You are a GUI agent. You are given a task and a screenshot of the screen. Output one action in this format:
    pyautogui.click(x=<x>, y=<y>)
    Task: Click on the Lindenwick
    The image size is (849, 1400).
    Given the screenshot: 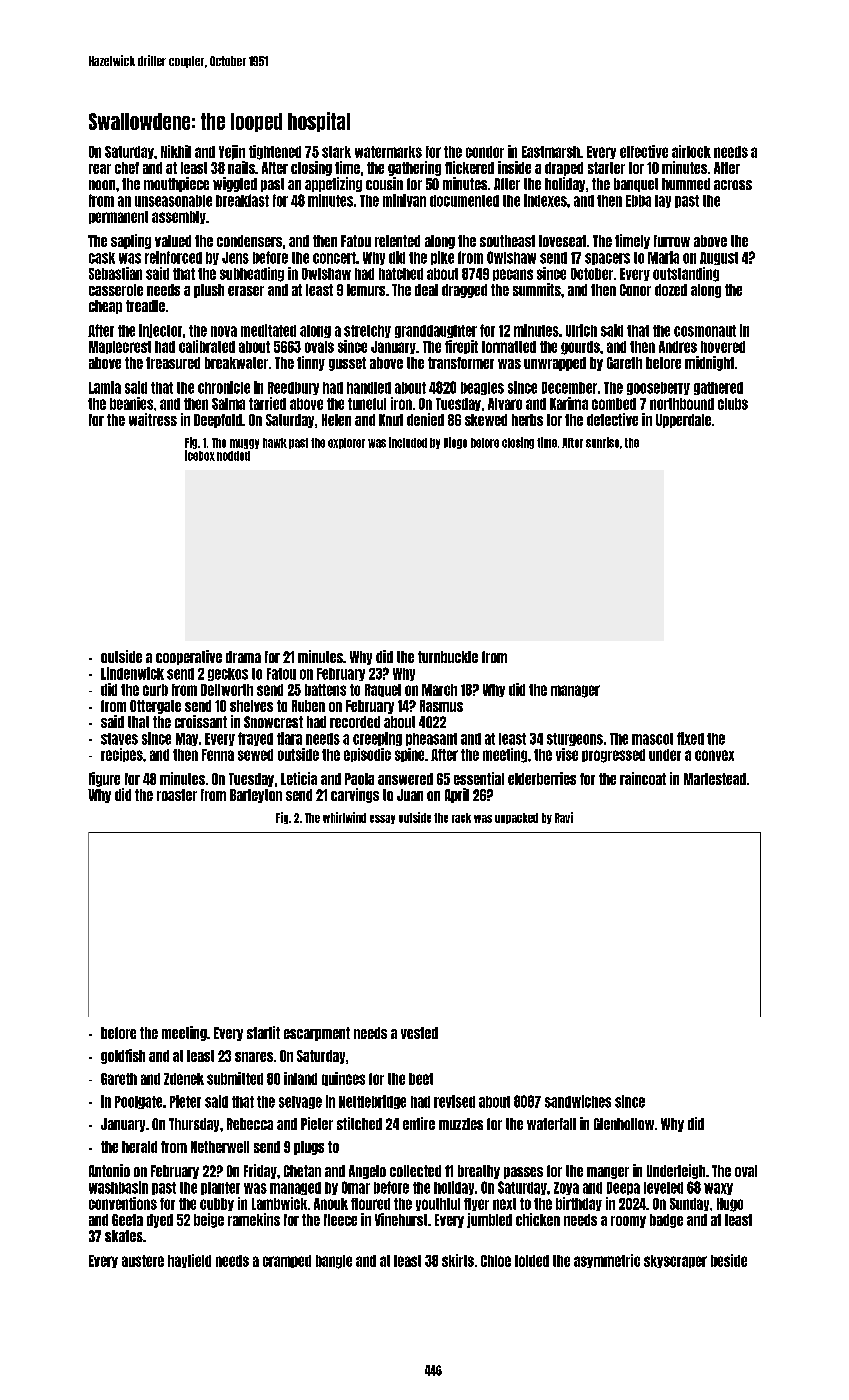 What is the action you would take?
    pyautogui.click(x=132, y=673)
